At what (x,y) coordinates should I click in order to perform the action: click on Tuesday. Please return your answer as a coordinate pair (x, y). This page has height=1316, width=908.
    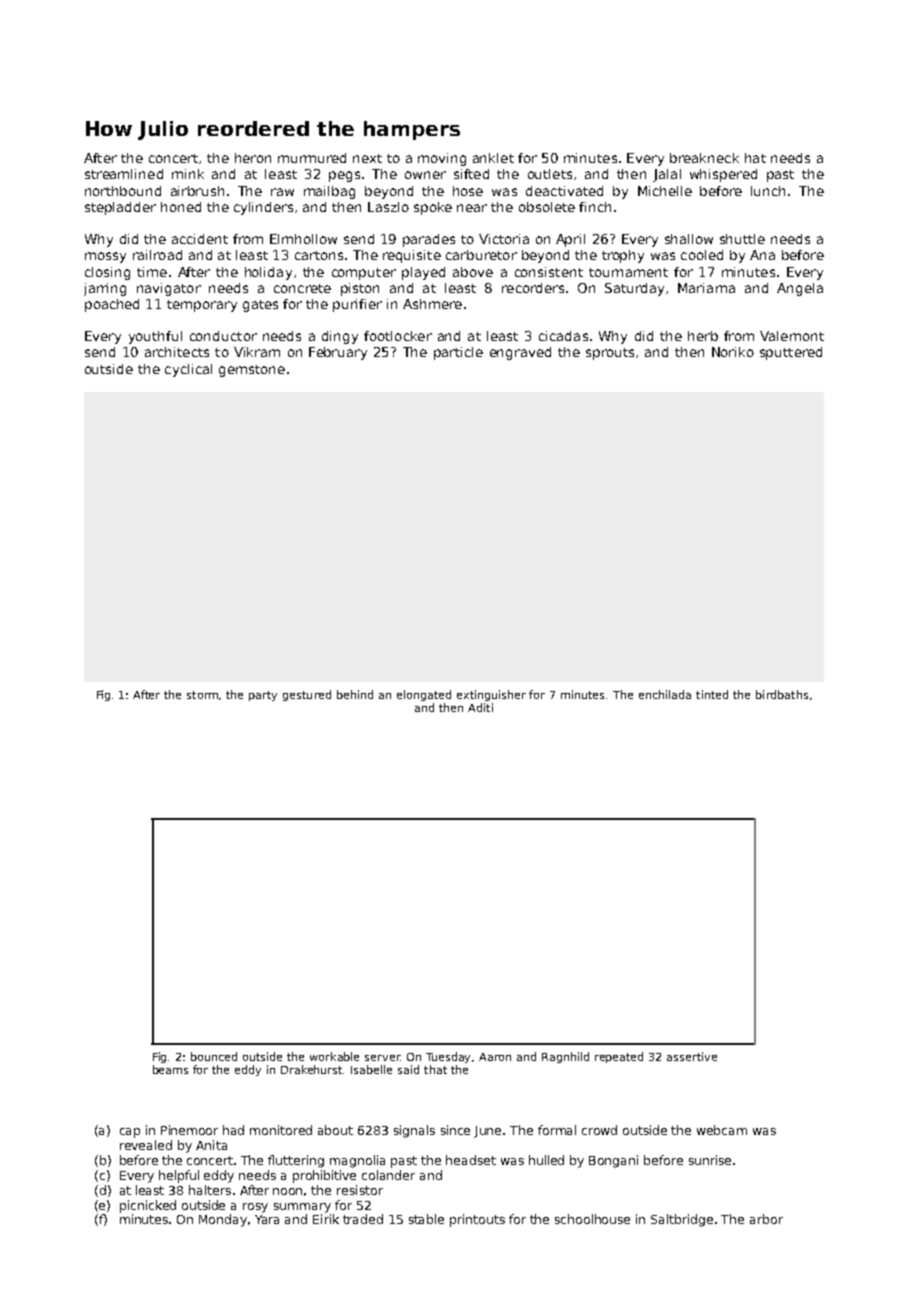
    Looking at the image, I should click on (448, 1057).
